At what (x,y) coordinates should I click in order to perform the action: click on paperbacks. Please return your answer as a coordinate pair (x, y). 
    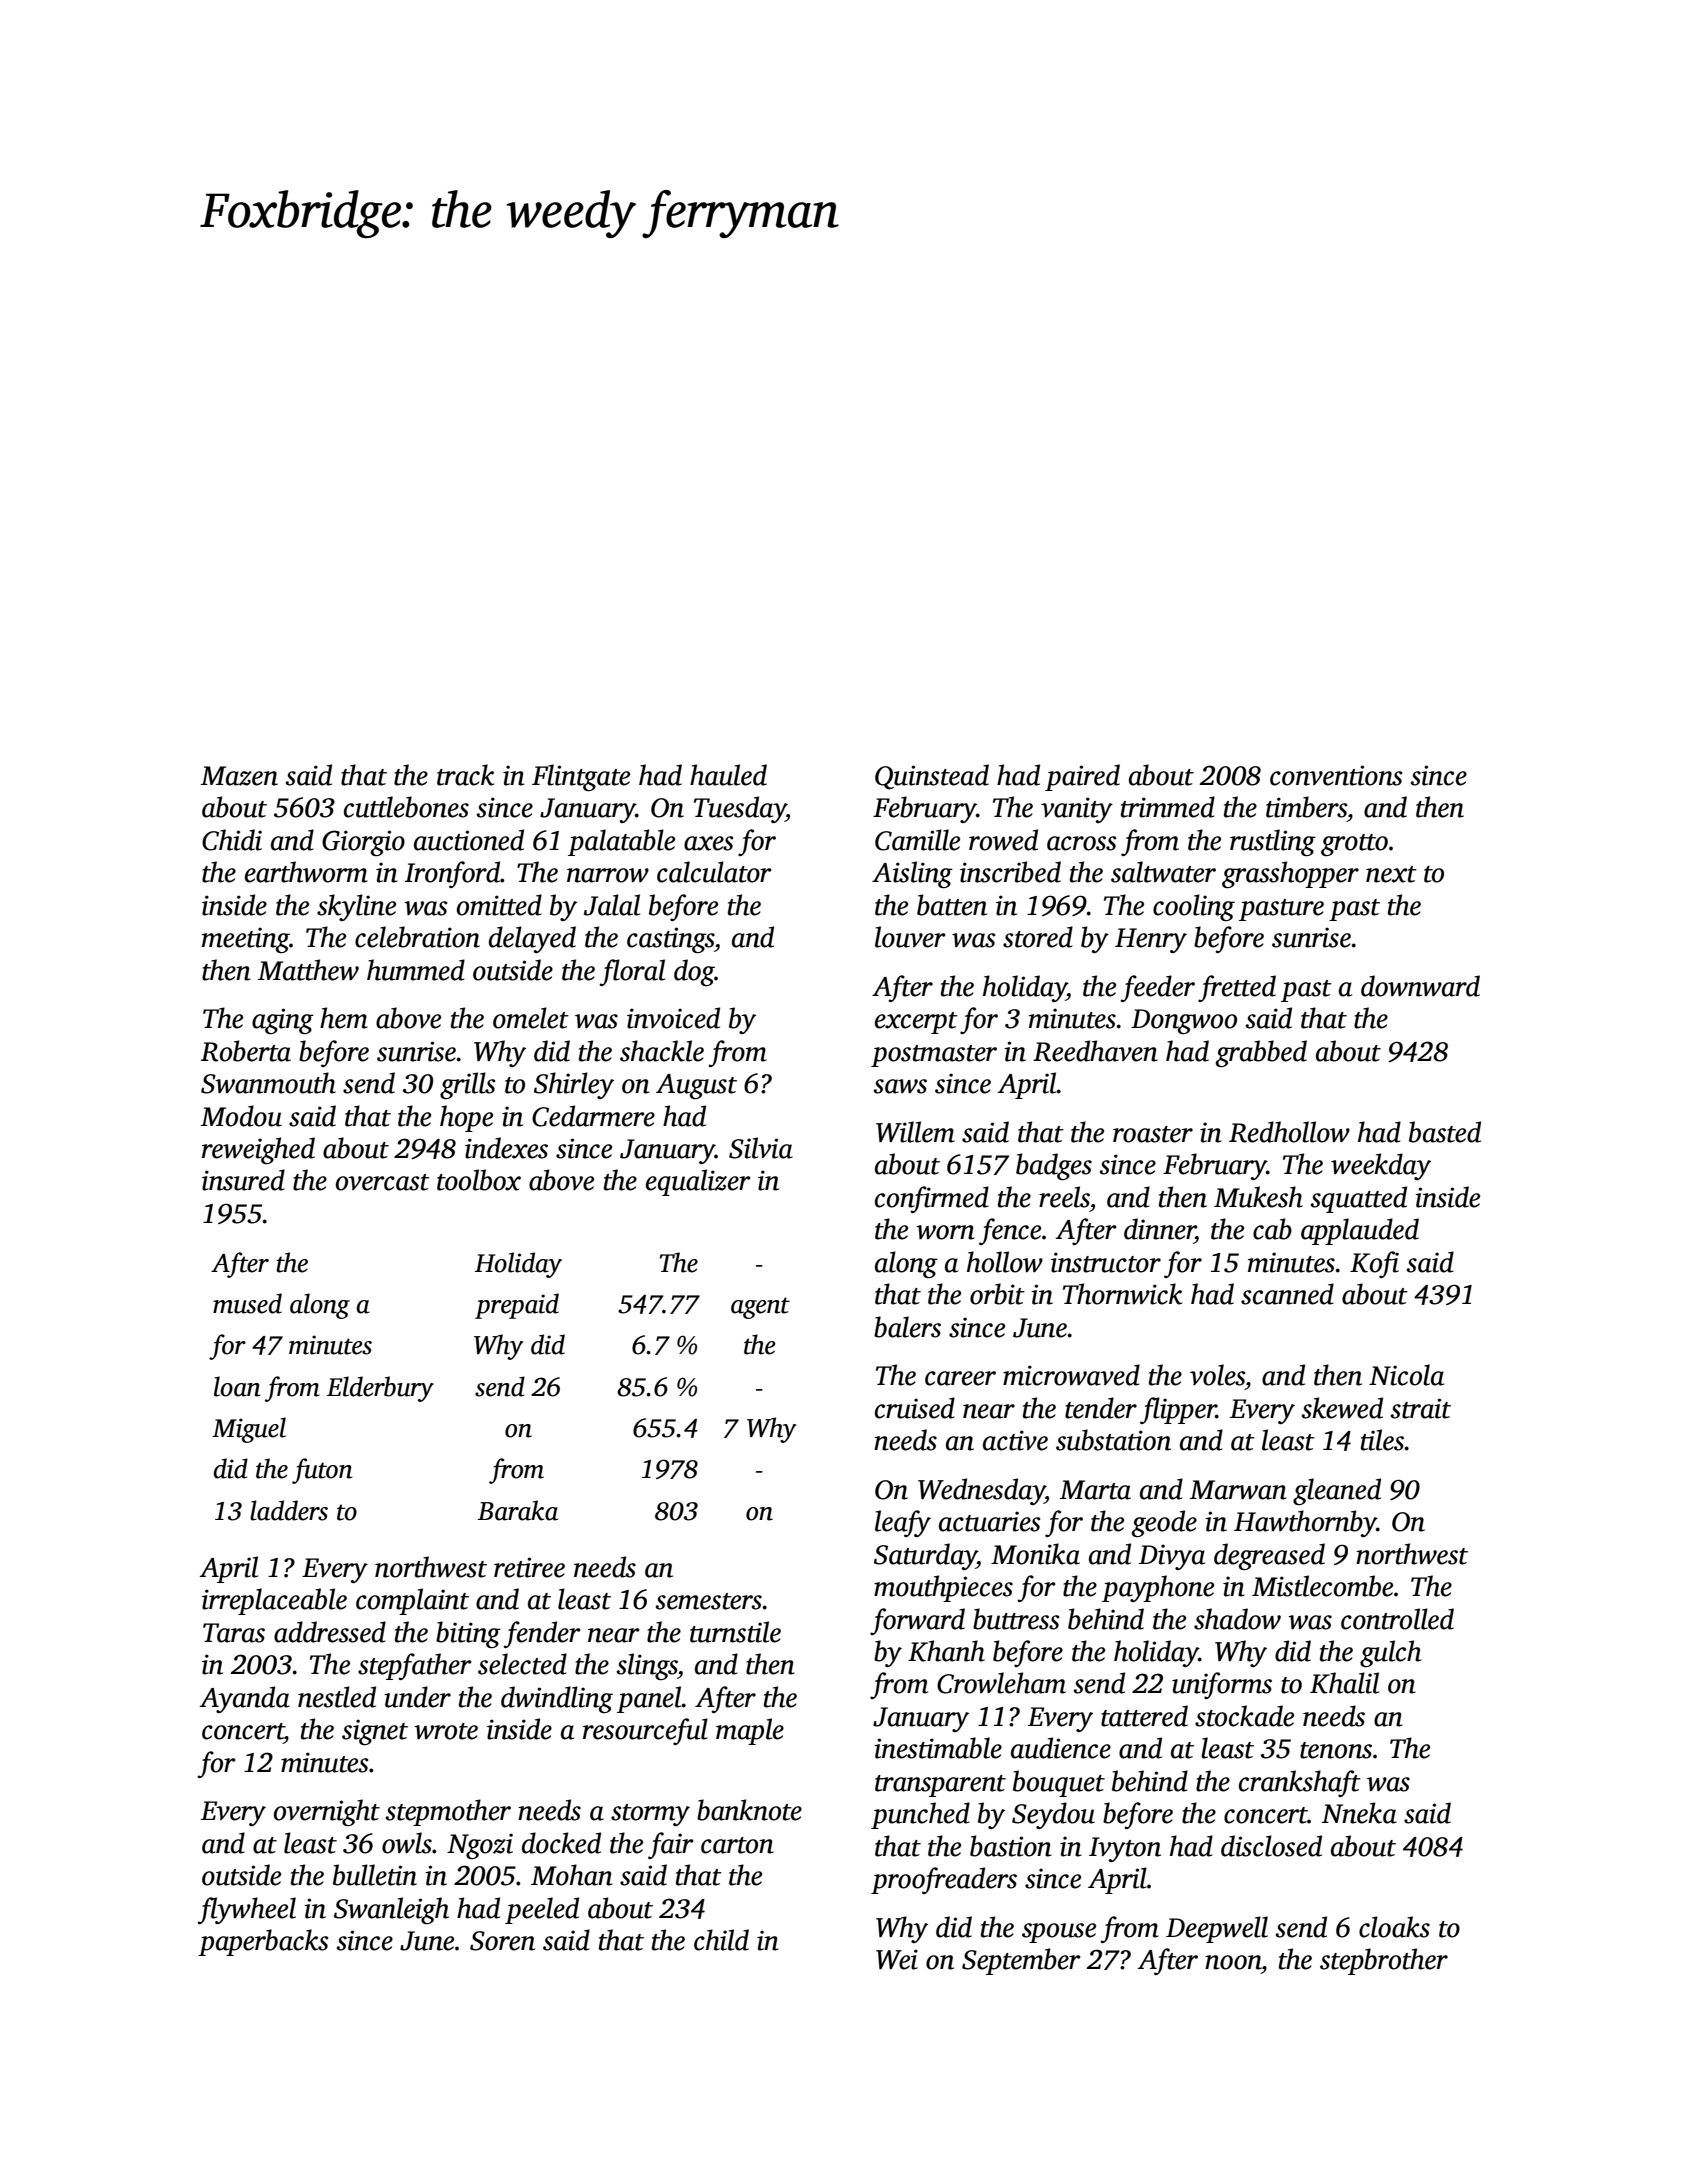
    Looking at the image, I should click on (263, 1942).
